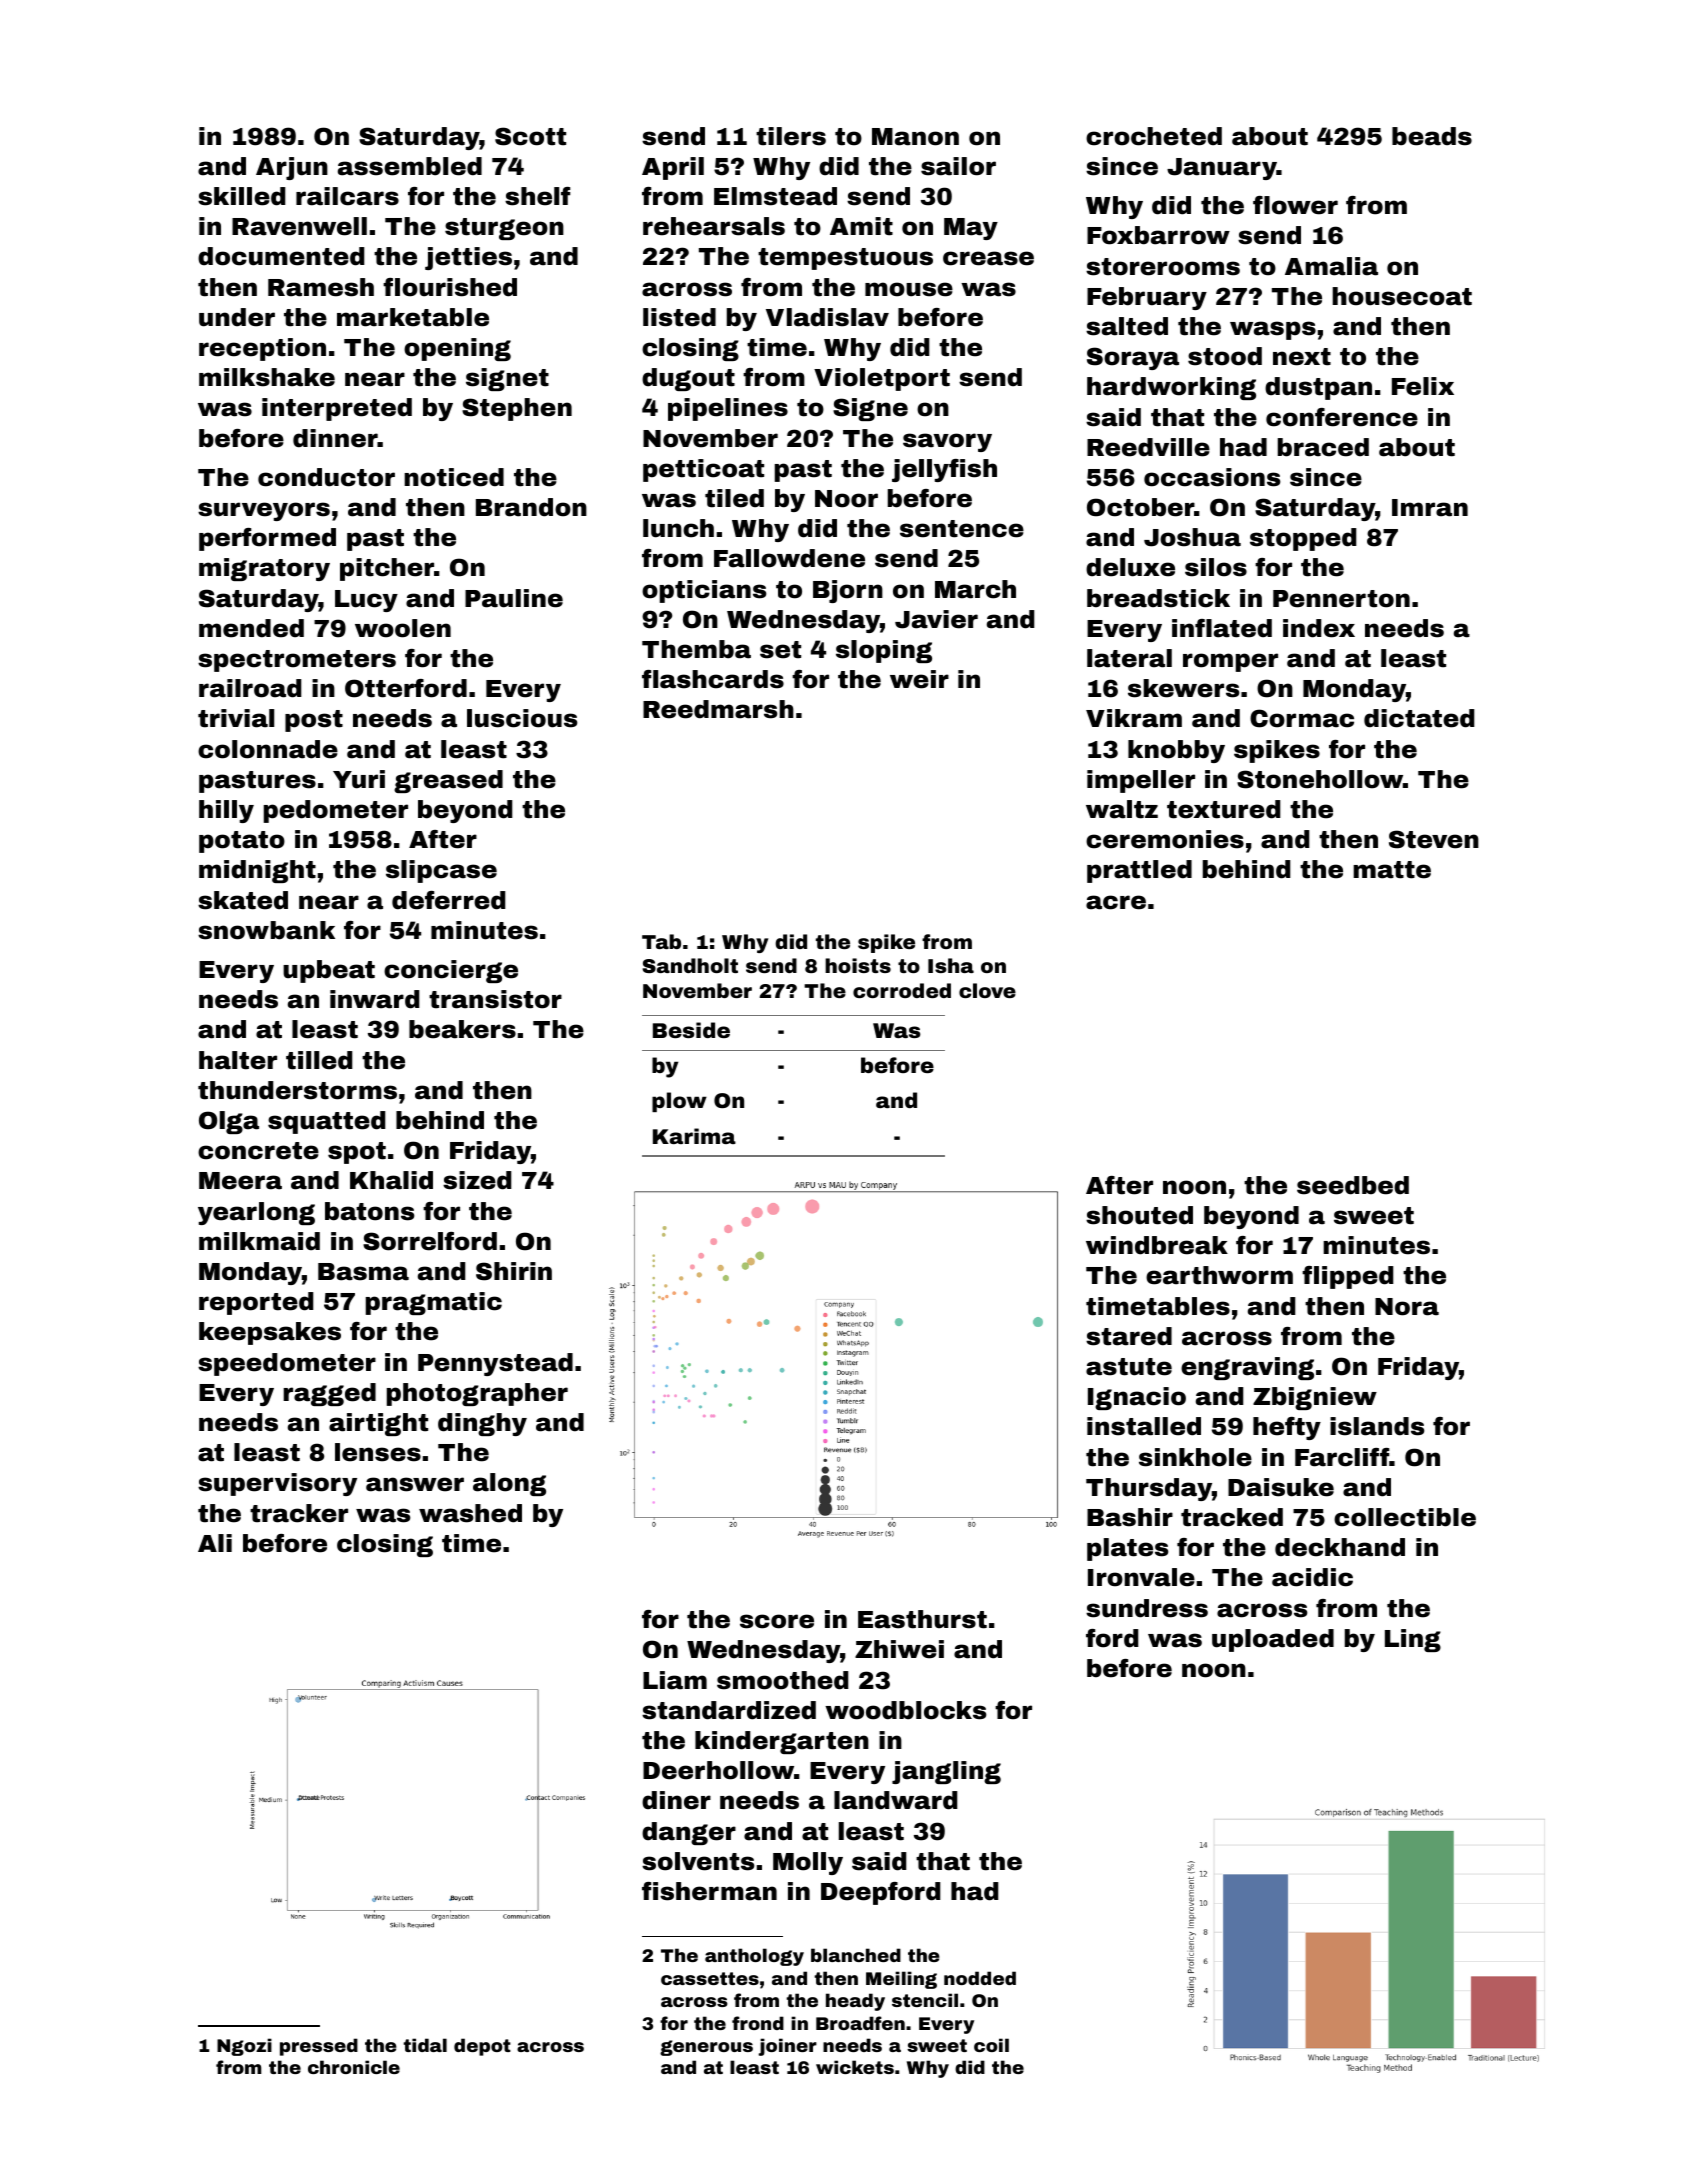  Describe the element at coordinates (718, 709) in the document. I see `Reedmarsh` at that location.
